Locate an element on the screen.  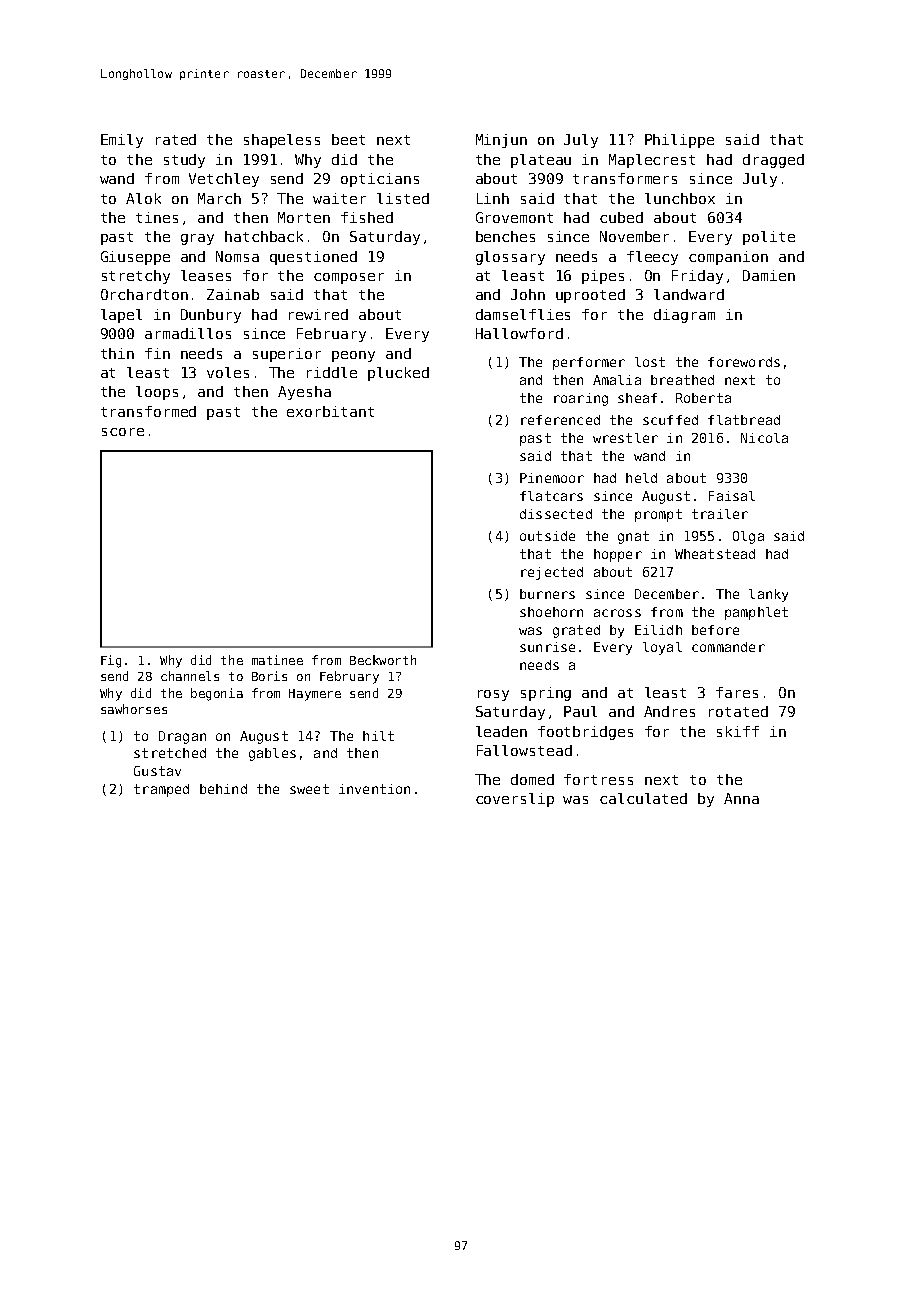
tramped is located at coordinates (161, 790).
